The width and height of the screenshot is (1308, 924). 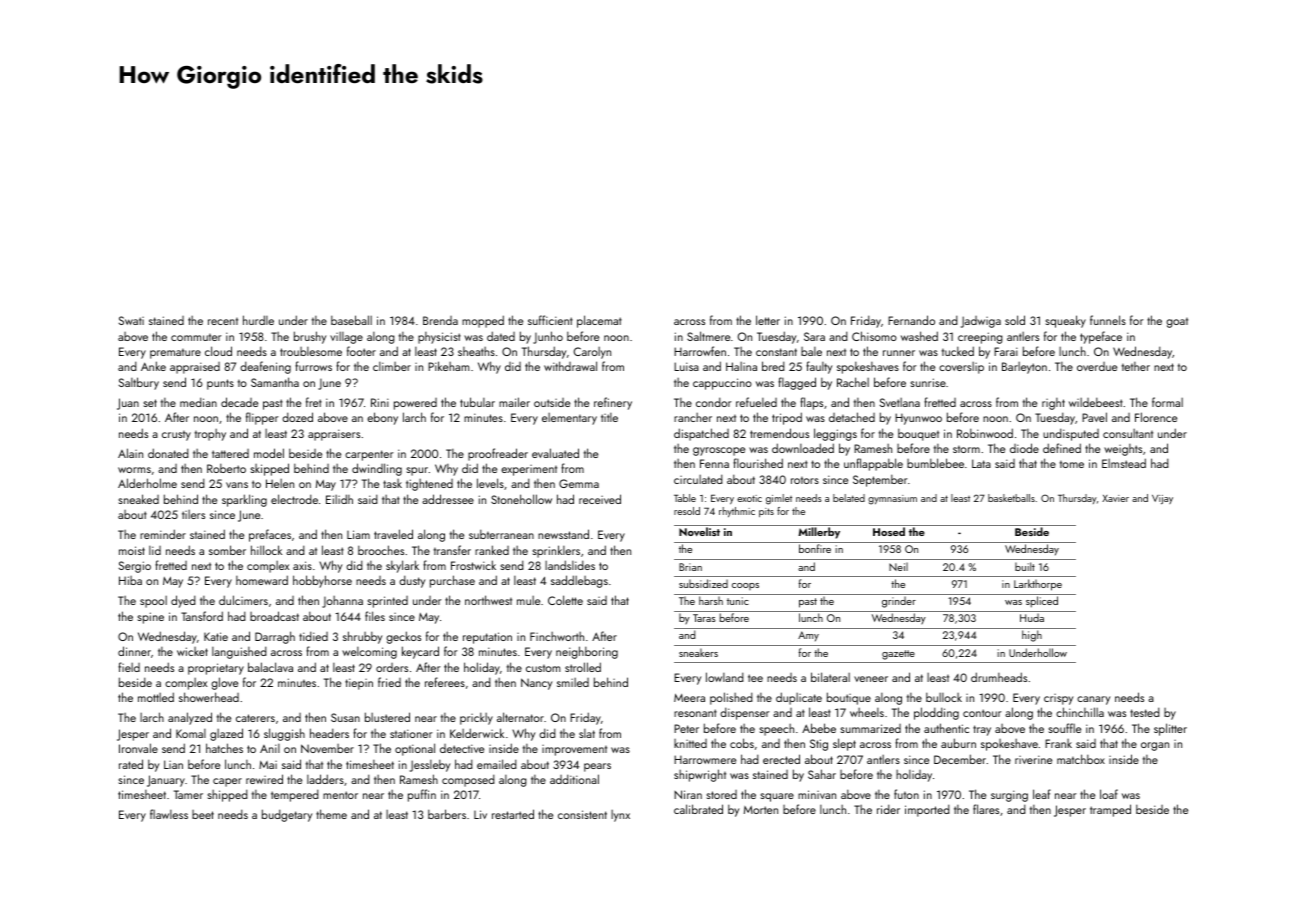 What do you see at coordinates (135, 567) in the screenshot?
I see `Sergio` at bounding box center [135, 567].
